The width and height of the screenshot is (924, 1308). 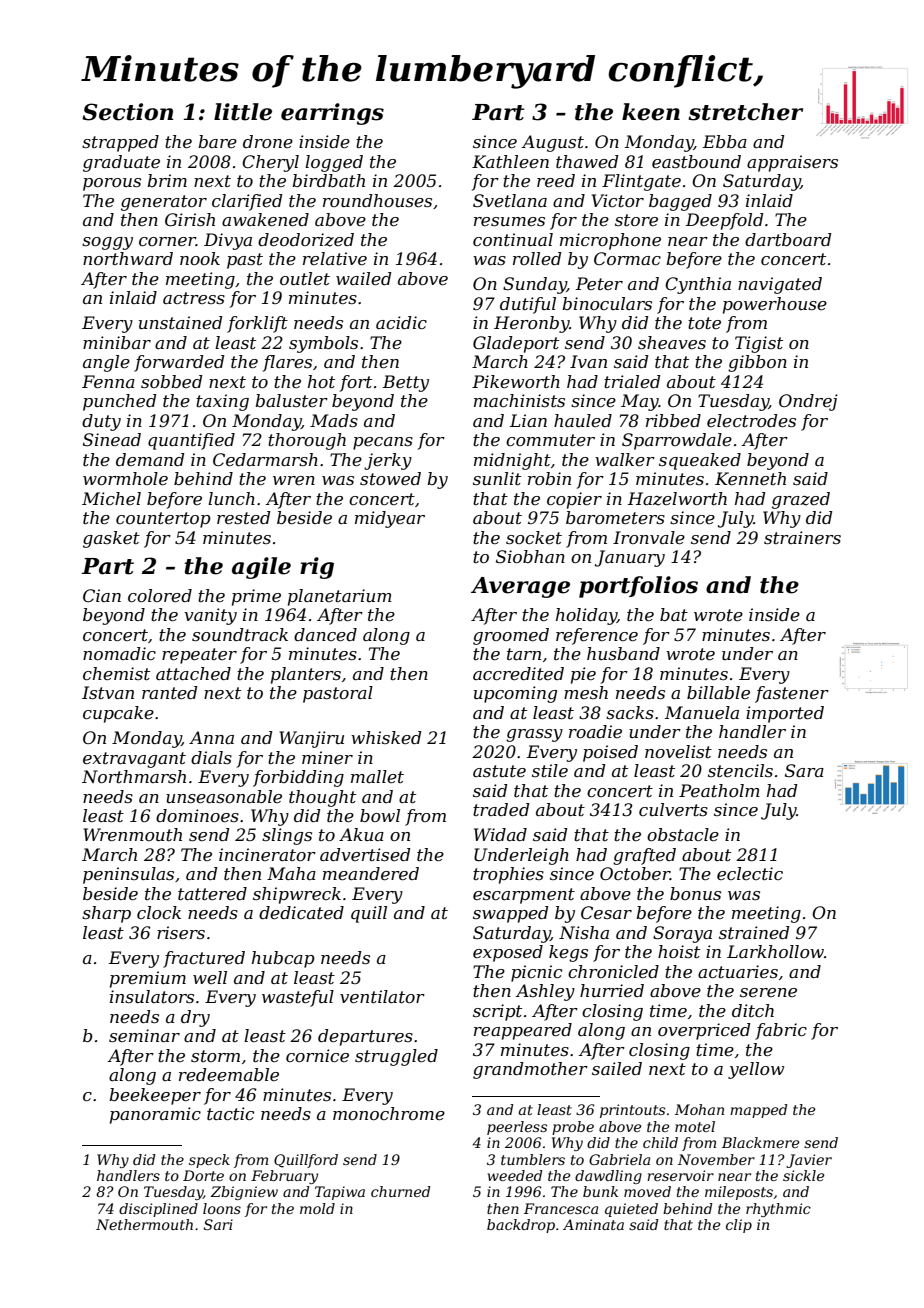 I want to click on Ironvale, so click(x=649, y=537).
